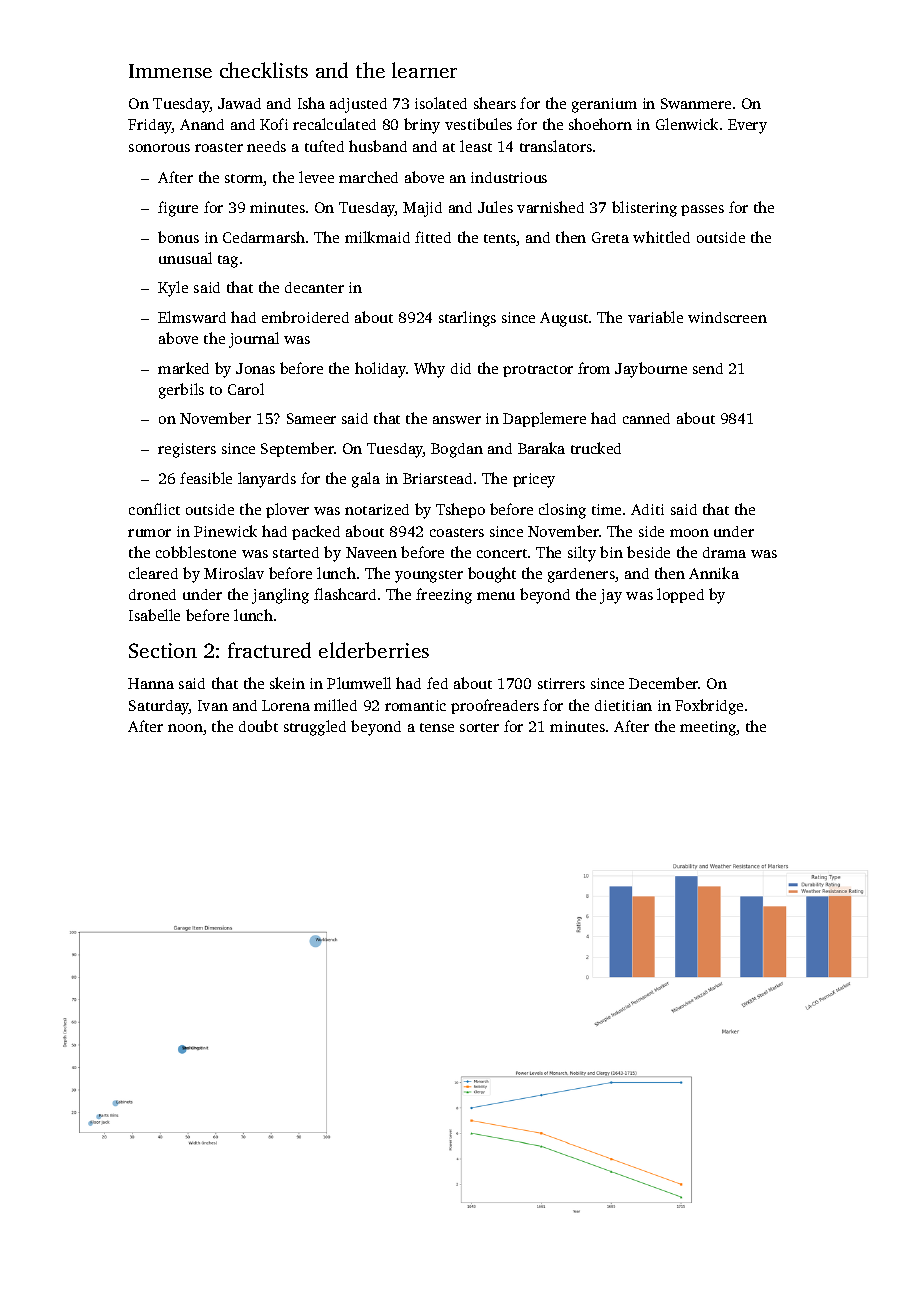  I want to click on storm, so click(244, 180).
